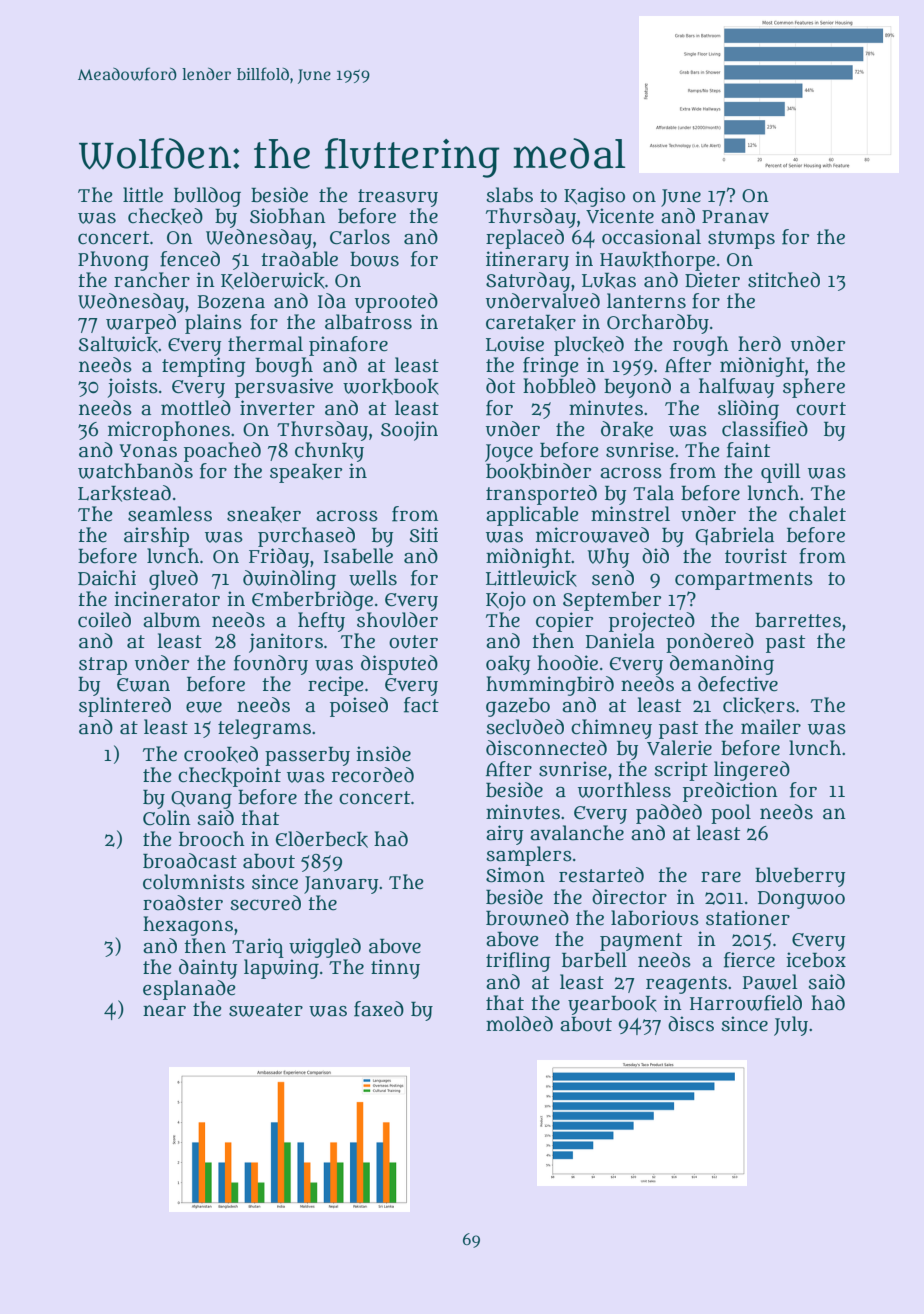 The image size is (924, 1314). I want to click on inside, so click(383, 754).
